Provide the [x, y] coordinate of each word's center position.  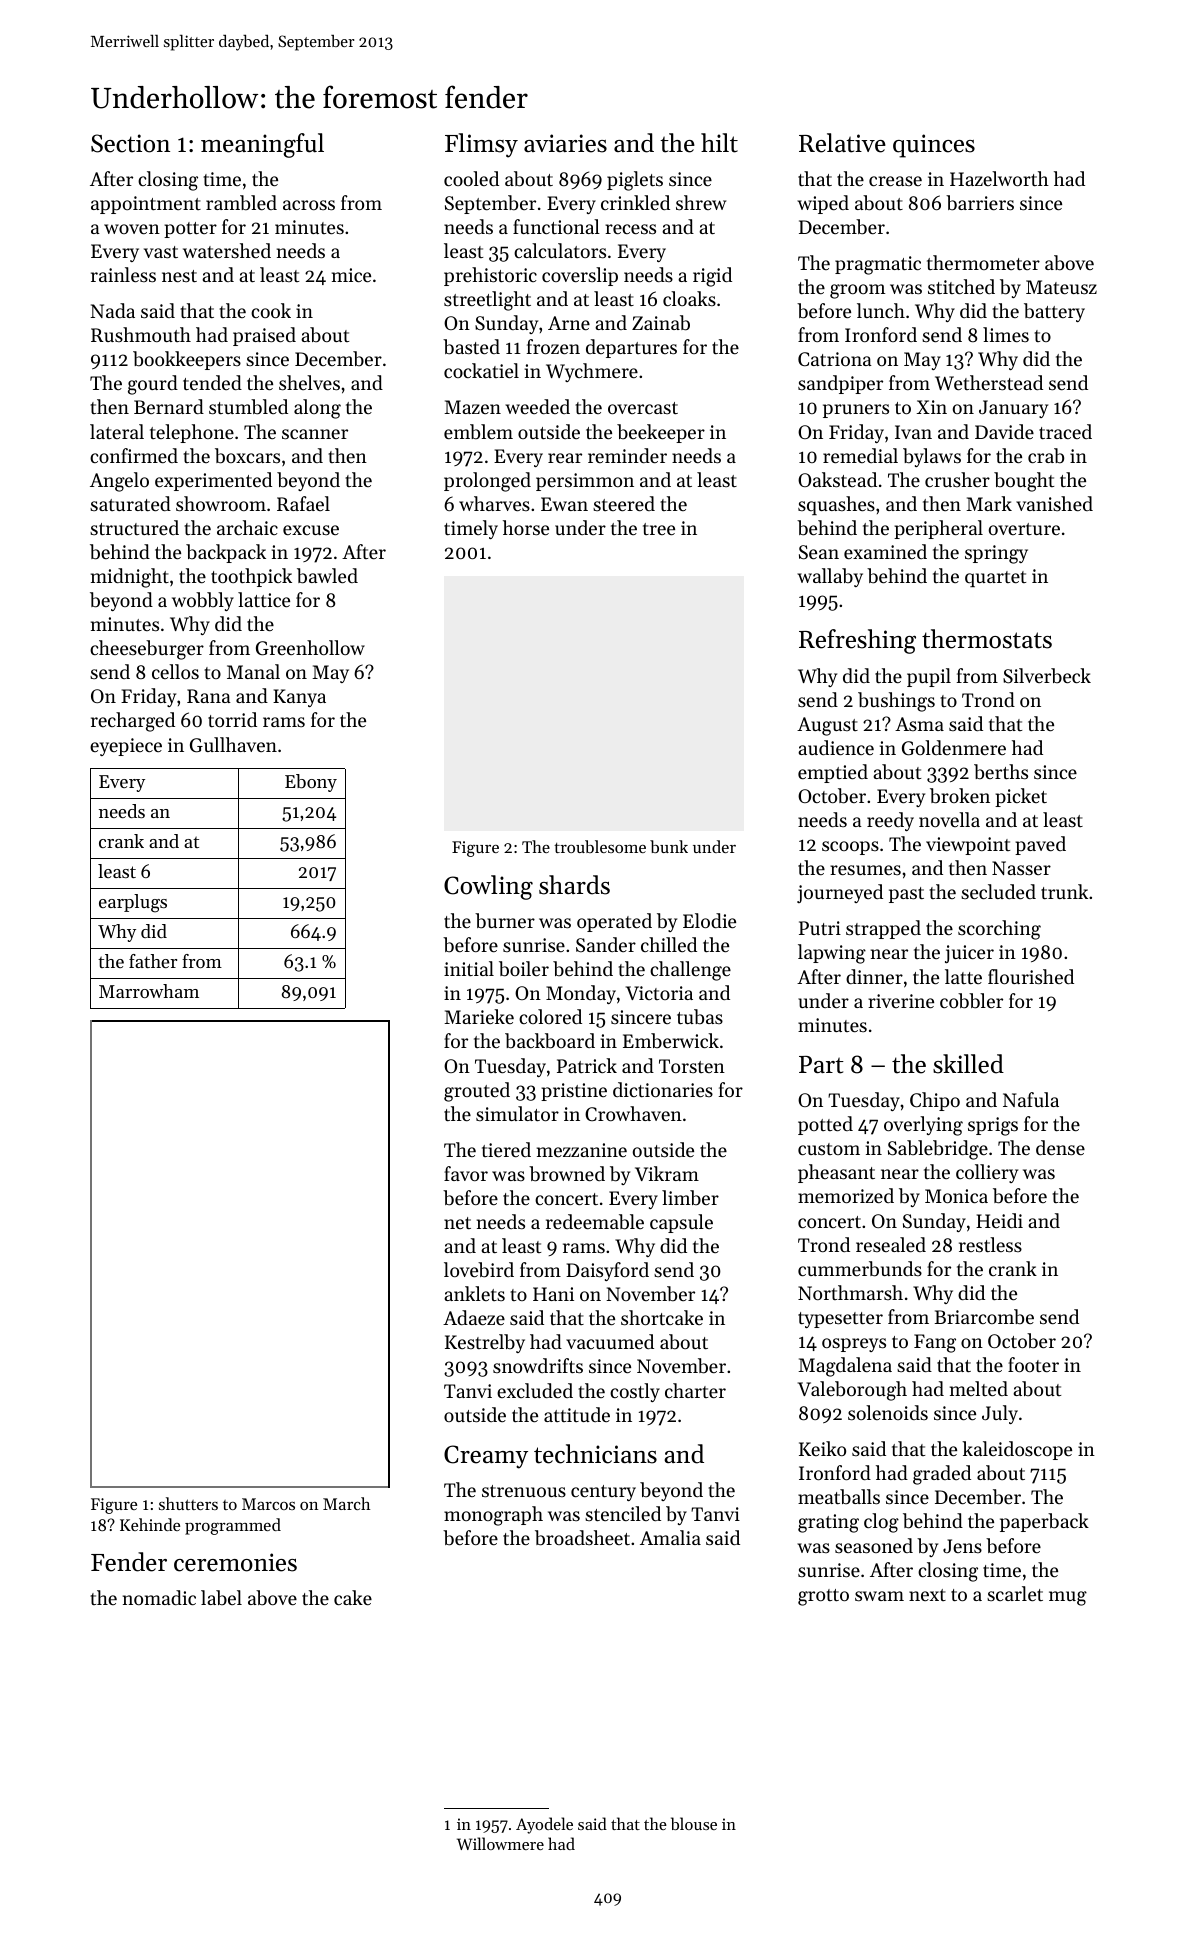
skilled [968, 1064]
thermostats [987, 639]
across [309, 205]
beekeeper [661, 433]
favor [466, 1173]
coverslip [580, 276]
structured [134, 527]
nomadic [159, 1597]
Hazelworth [999, 178]
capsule [681, 1223]
